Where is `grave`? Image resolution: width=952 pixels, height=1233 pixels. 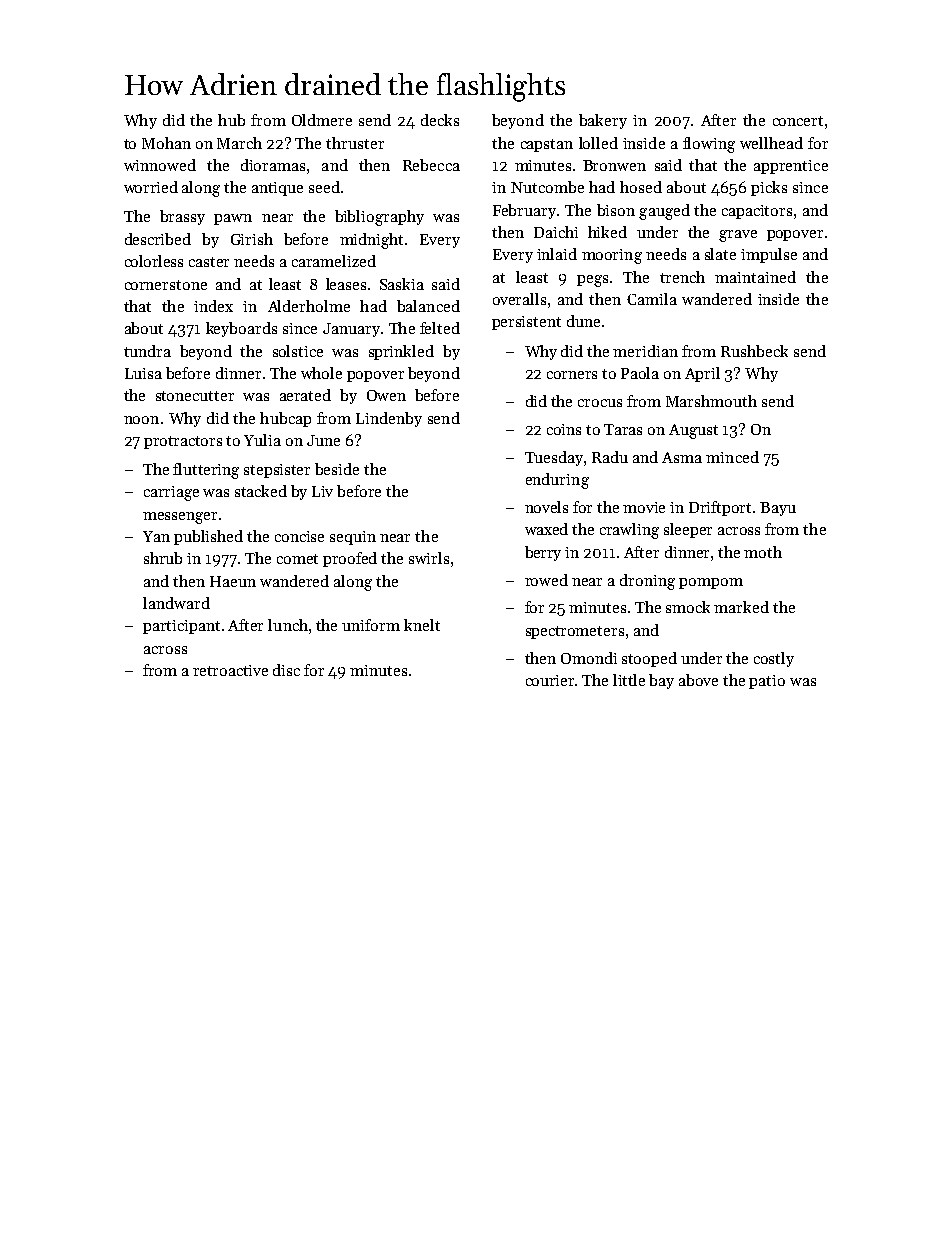
grave is located at coordinates (738, 236).
